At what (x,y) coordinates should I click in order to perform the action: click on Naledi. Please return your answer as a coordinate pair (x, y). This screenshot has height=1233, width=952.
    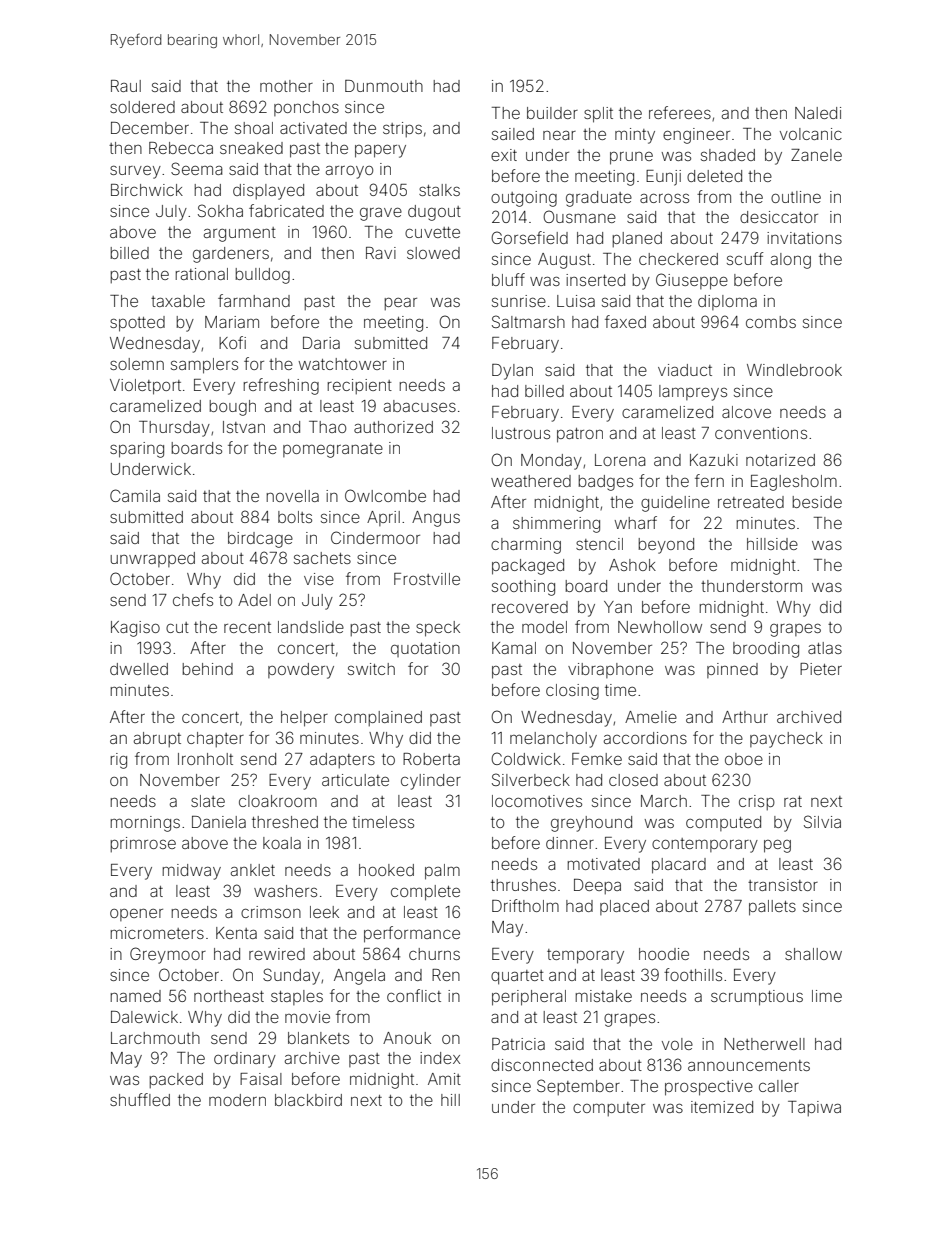
    Looking at the image, I should click on (818, 113).
